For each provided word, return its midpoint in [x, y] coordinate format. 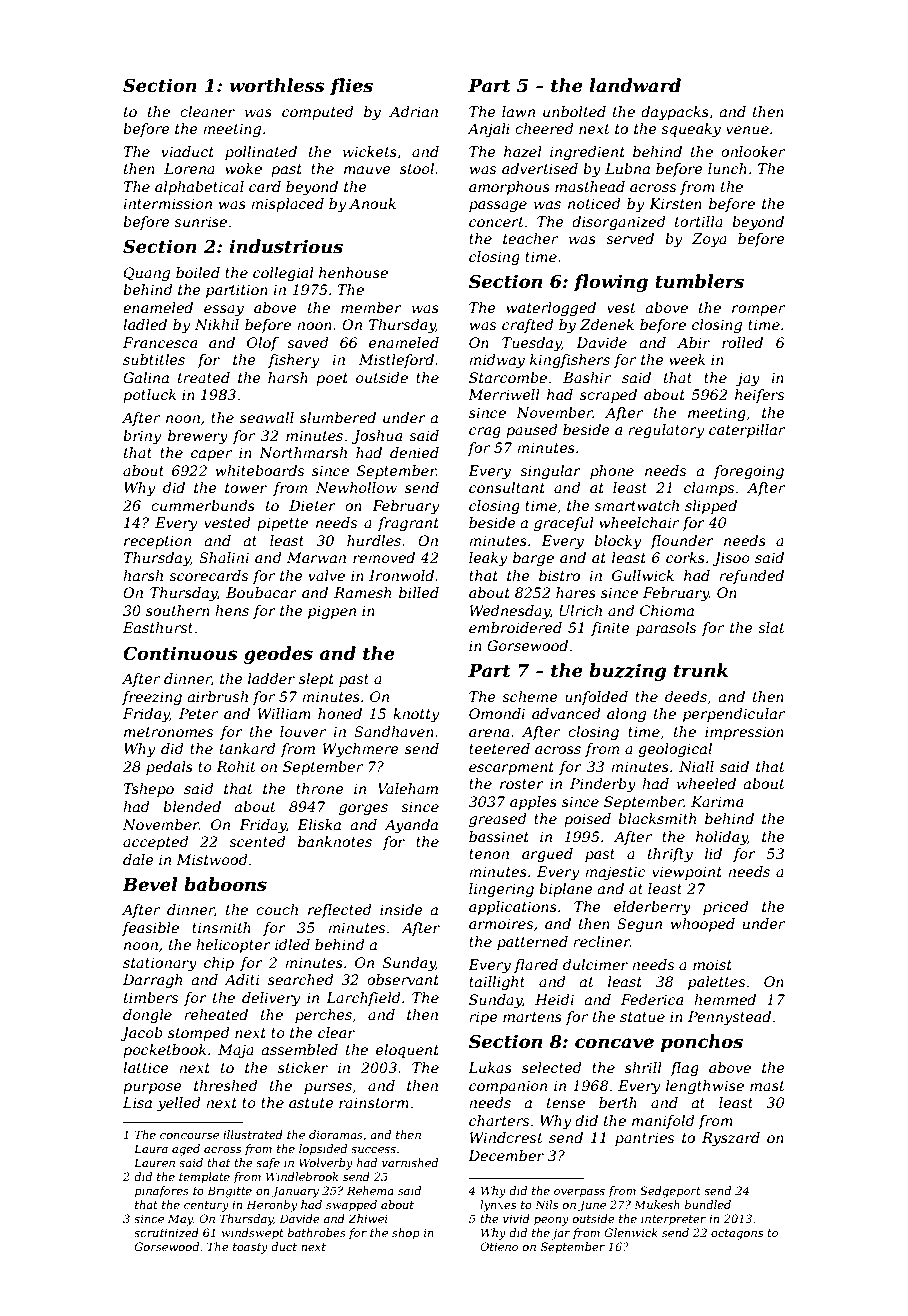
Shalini [224, 557]
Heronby [271, 1206]
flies [351, 87]
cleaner [207, 111]
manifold [663, 1122]
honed [340, 713]
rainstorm [374, 1102]
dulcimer [595, 964]
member [371, 307]
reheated [216, 1014]
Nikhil [217, 324]
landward [635, 85]
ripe [483, 1018]
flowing [611, 283]
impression [744, 733]
